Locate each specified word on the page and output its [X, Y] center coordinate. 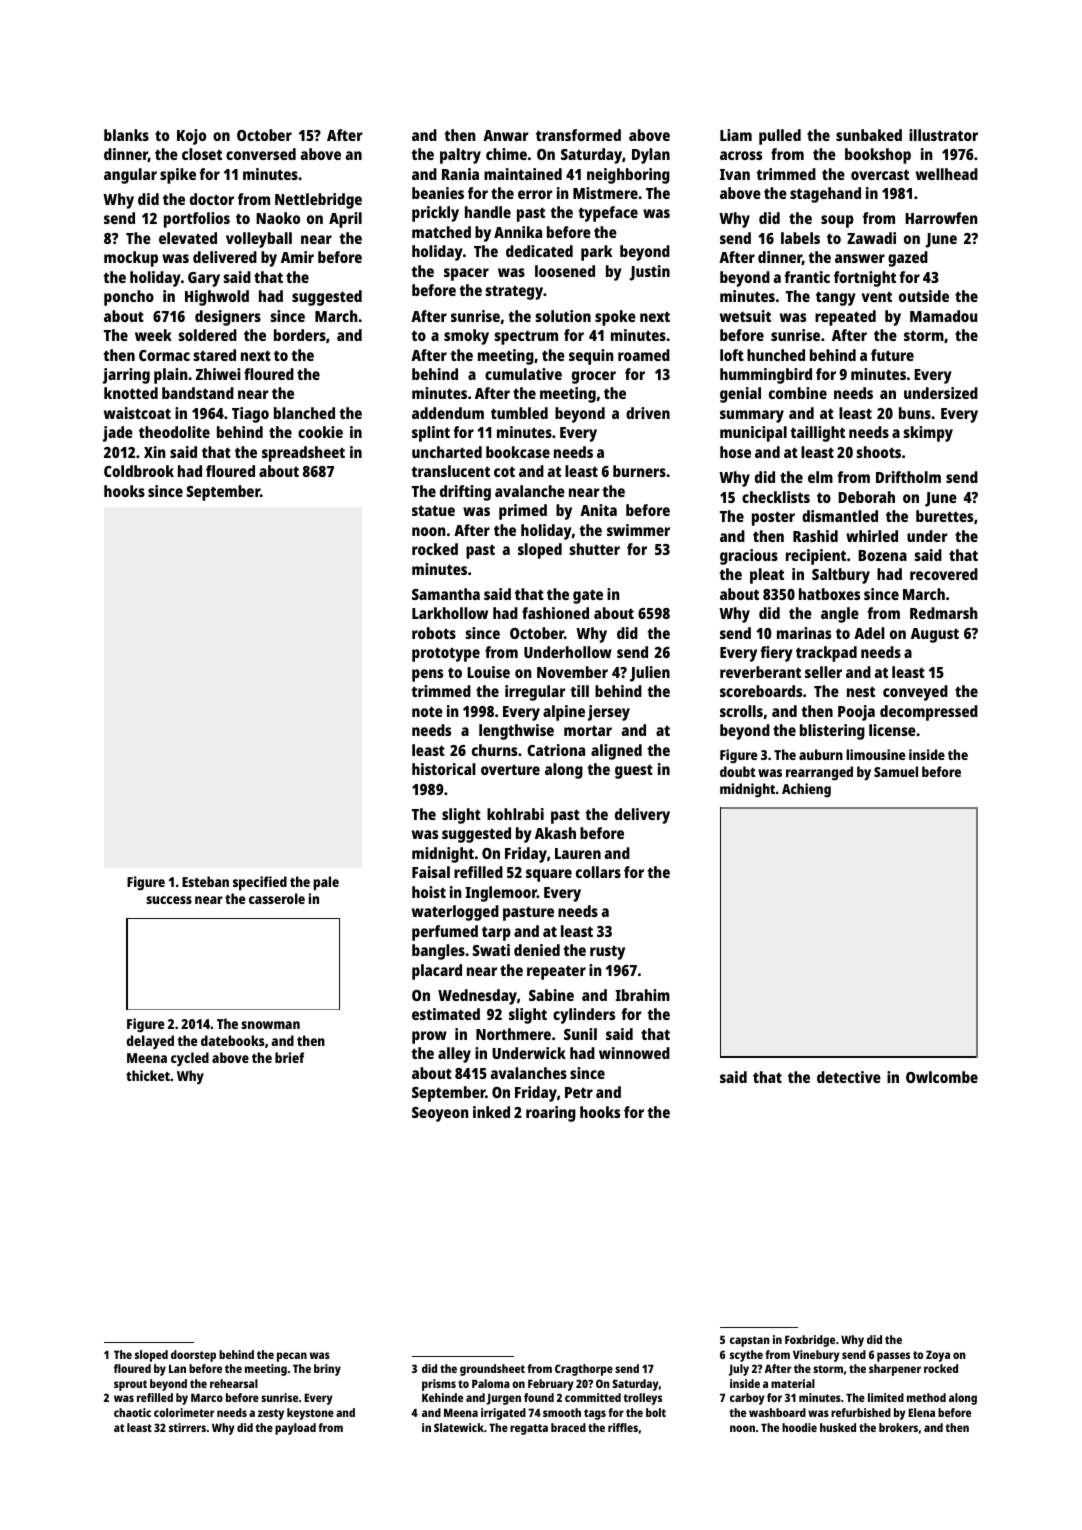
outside [924, 296]
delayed [150, 1042]
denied [537, 950]
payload [295, 1429]
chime [506, 154]
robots [434, 633]
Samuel [896, 771]
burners [639, 471]
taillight [817, 434]
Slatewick [459, 1427]
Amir [297, 257]
